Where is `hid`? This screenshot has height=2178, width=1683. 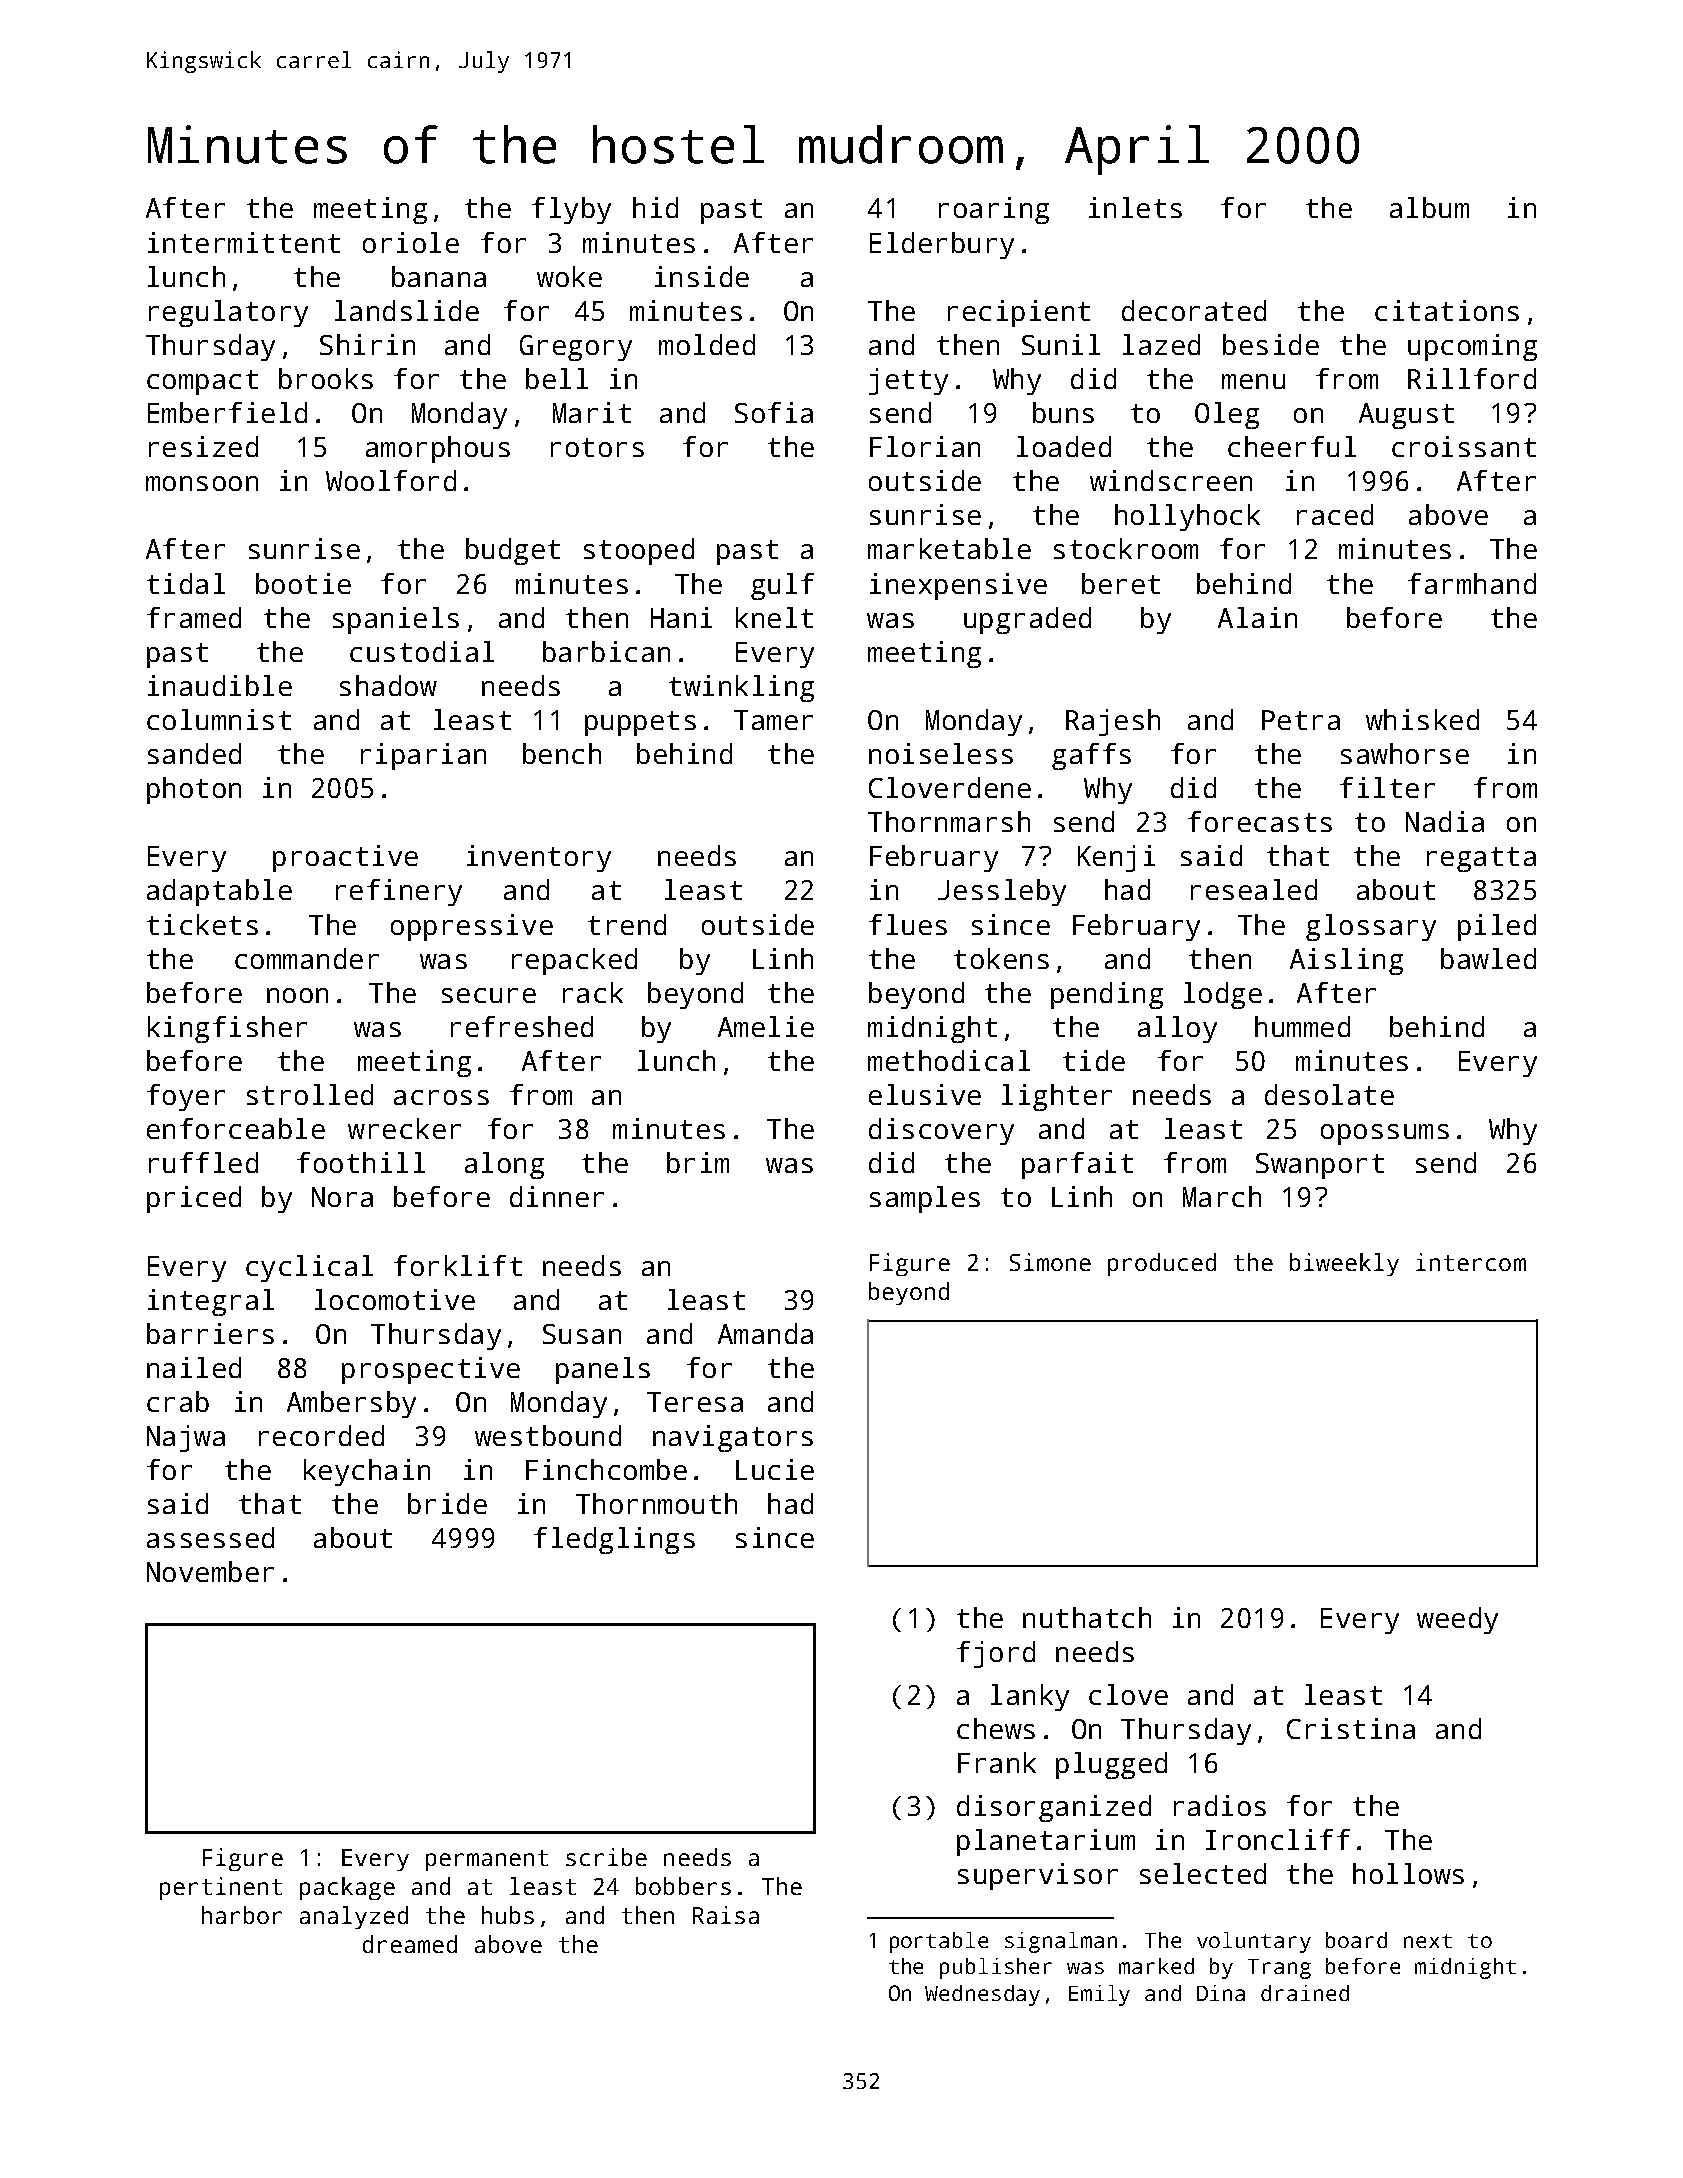 hid is located at coordinates (655, 207).
